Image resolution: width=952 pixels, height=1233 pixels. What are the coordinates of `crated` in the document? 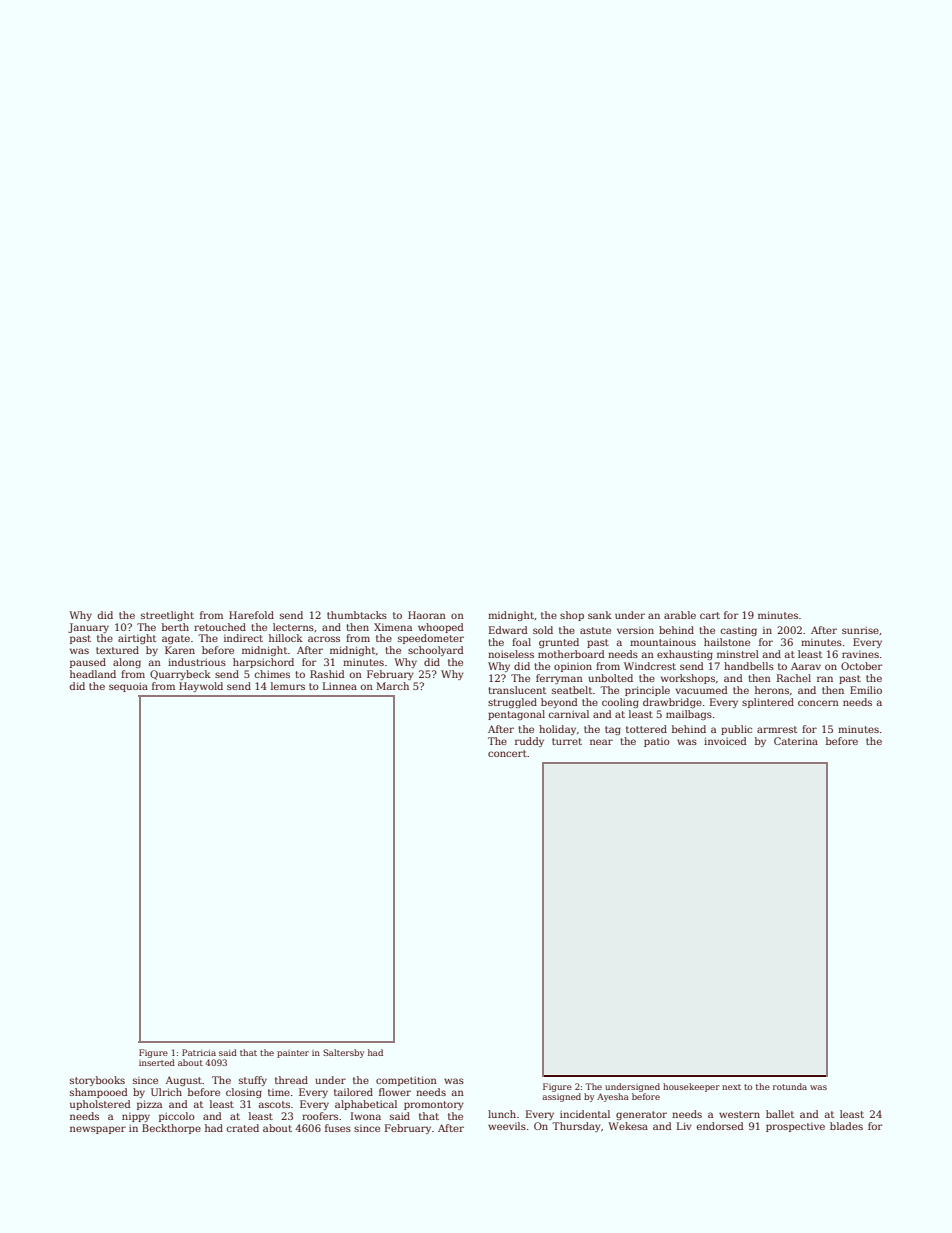 It's located at (242, 1128).
